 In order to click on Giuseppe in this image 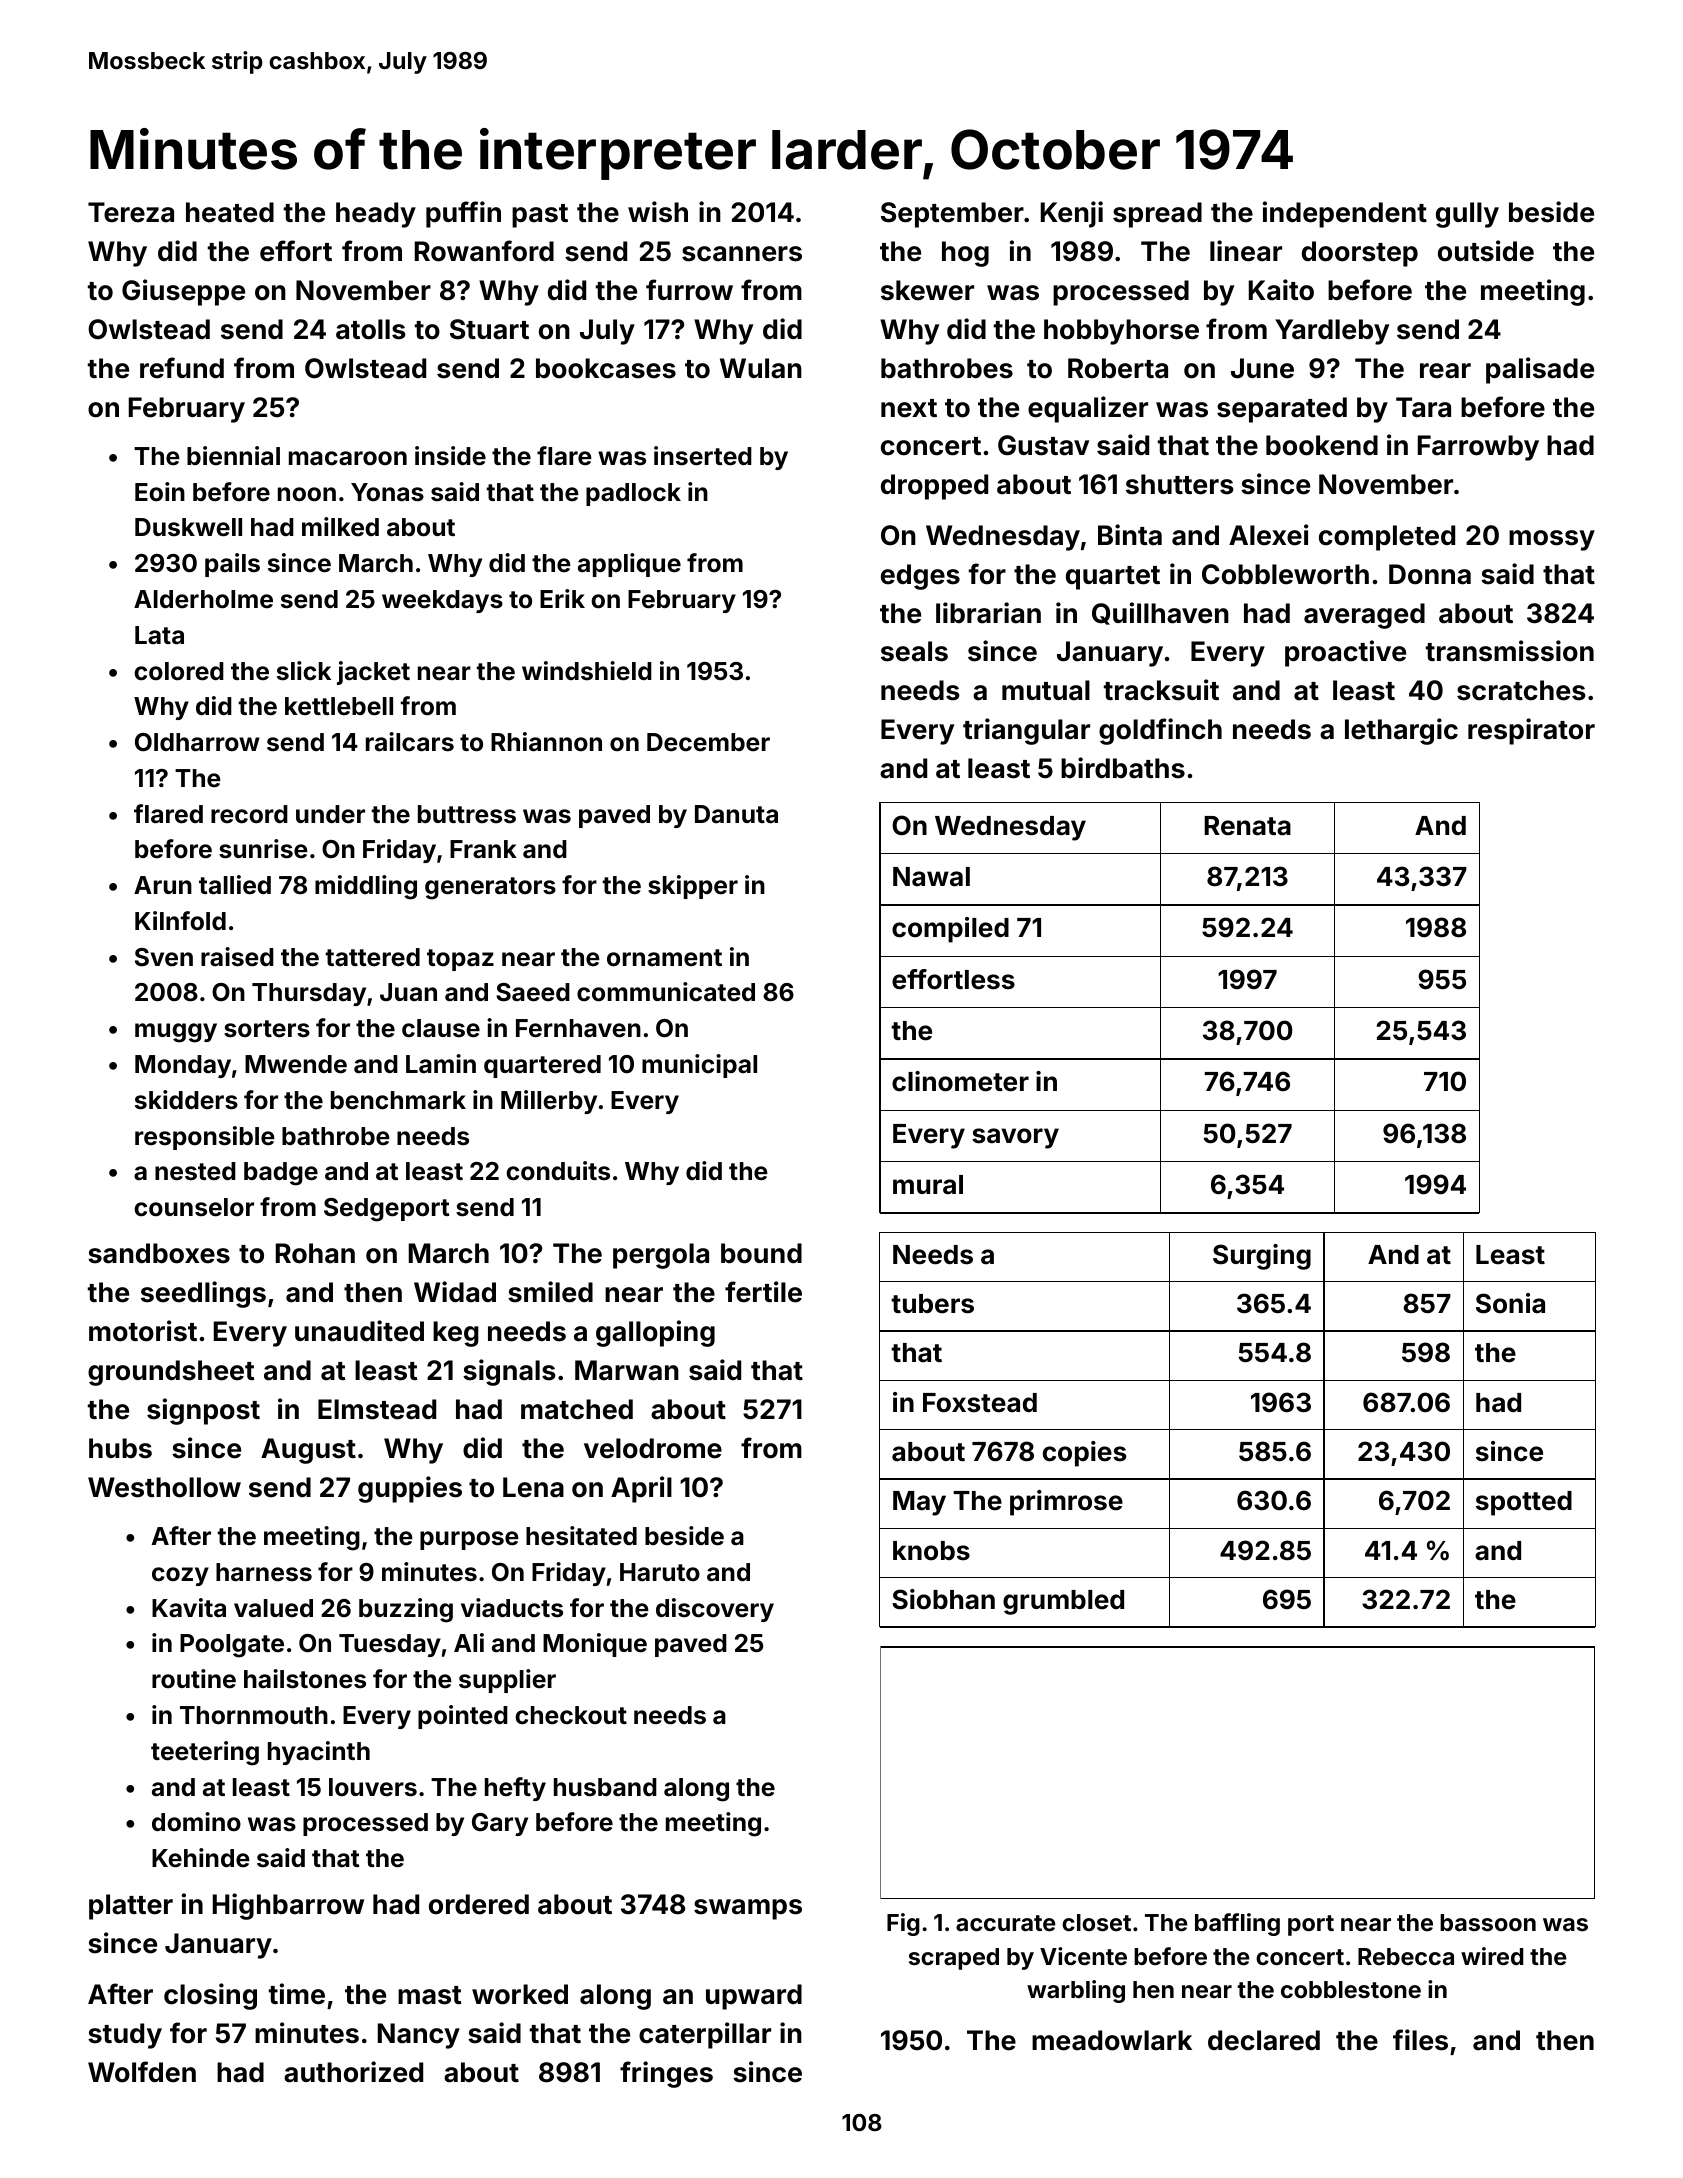, I will do `click(183, 292)`.
